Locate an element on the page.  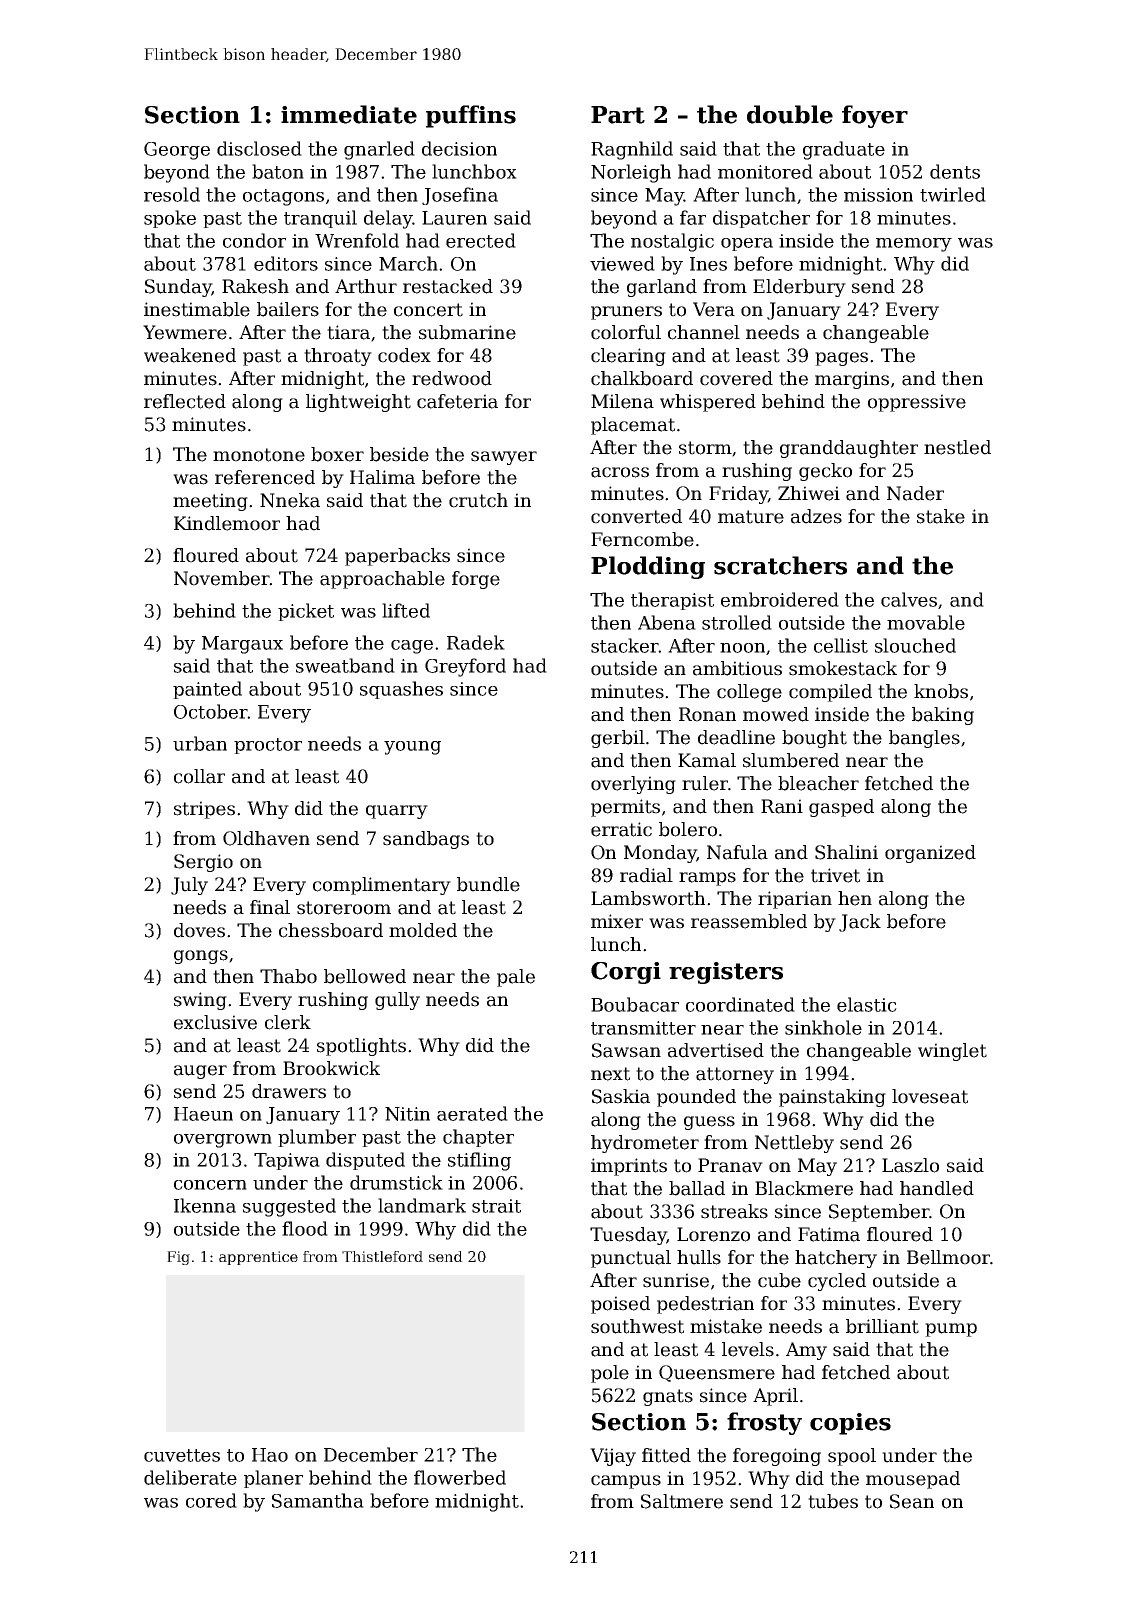
cuvettes is located at coordinates (182, 1455).
